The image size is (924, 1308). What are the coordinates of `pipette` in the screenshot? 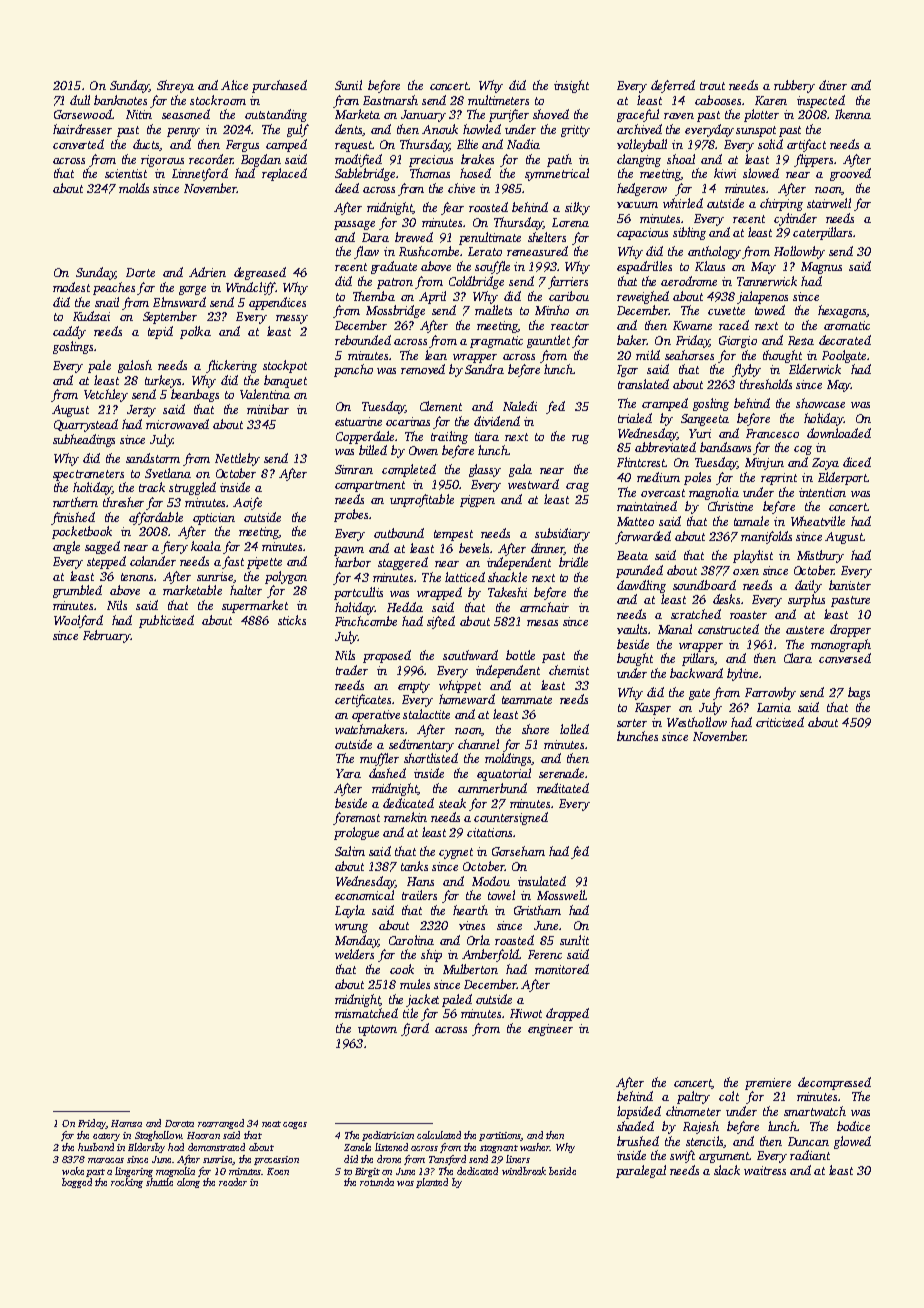 It's located at (264, 563).
